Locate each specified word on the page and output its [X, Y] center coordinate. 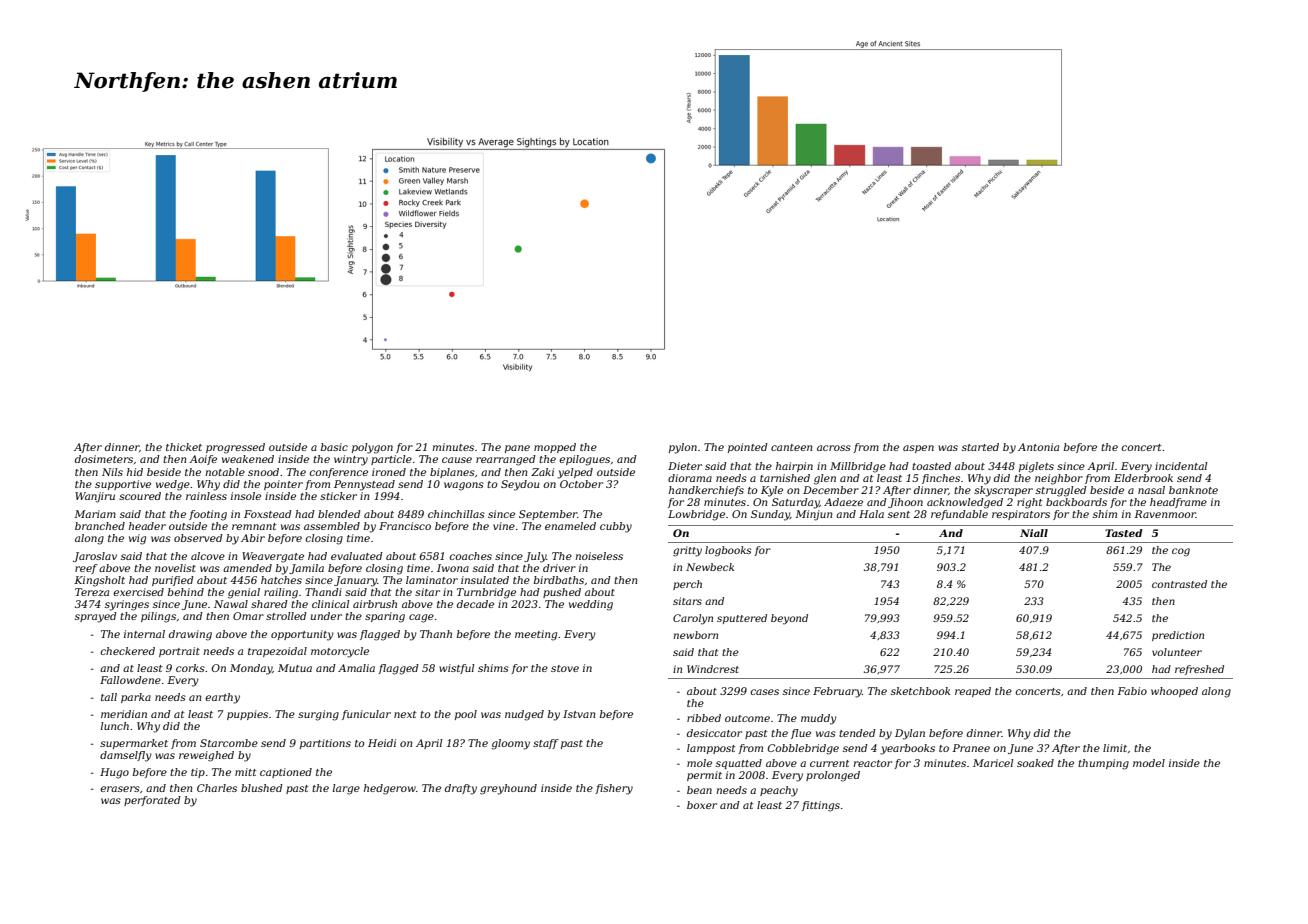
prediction [1178, 636]
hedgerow [390, 789]
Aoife [203, 460]
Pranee [971, 748]
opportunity [302, 635]
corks [190, 668]
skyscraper [1003, 491]
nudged [524, 715]
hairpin [794, 467]
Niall [1034, 533]
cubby [616, 527]
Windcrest [713, 669]
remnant [254, 526]
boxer [702, 805]
